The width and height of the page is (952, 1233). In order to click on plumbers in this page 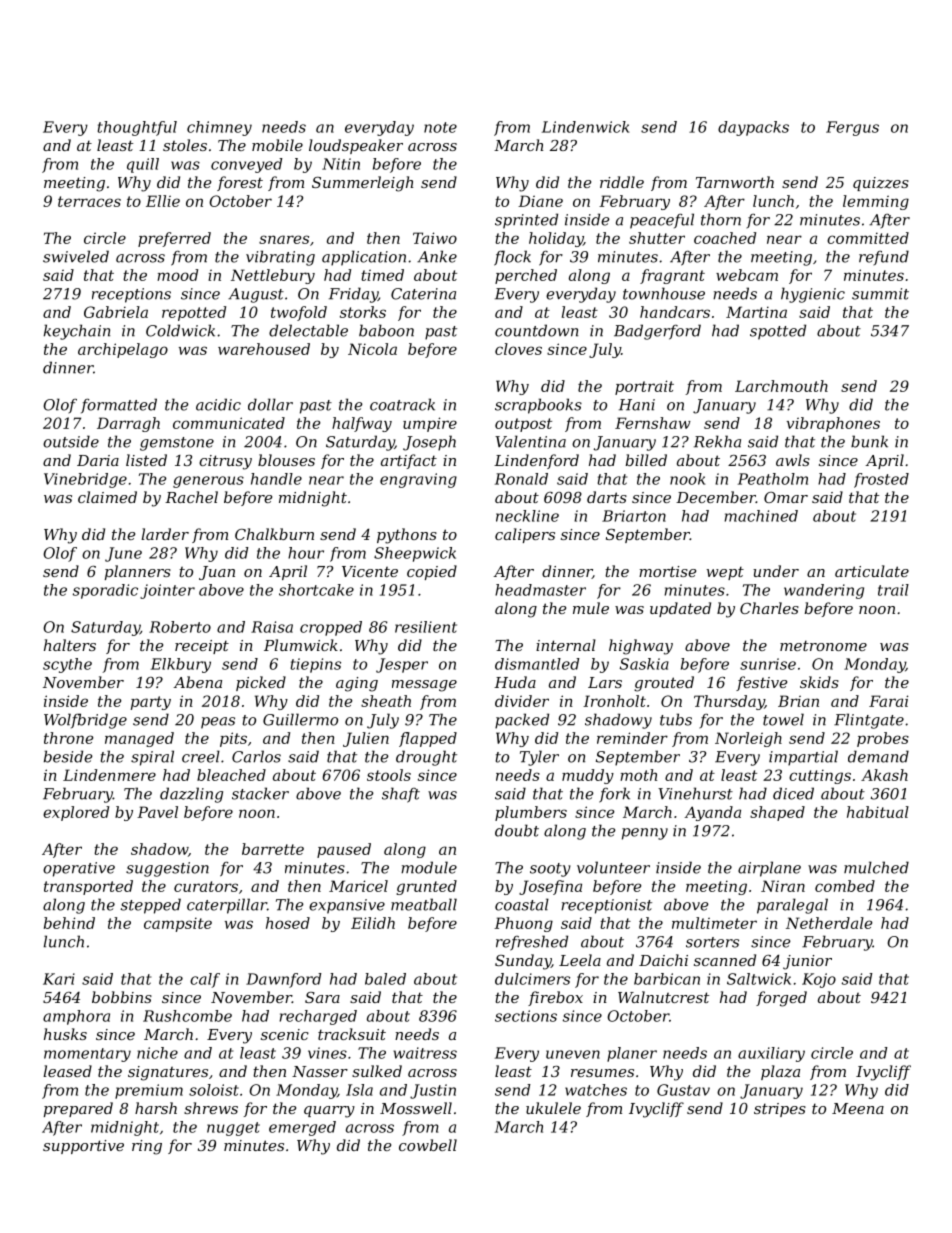, I will do `click(531, 813)`.
